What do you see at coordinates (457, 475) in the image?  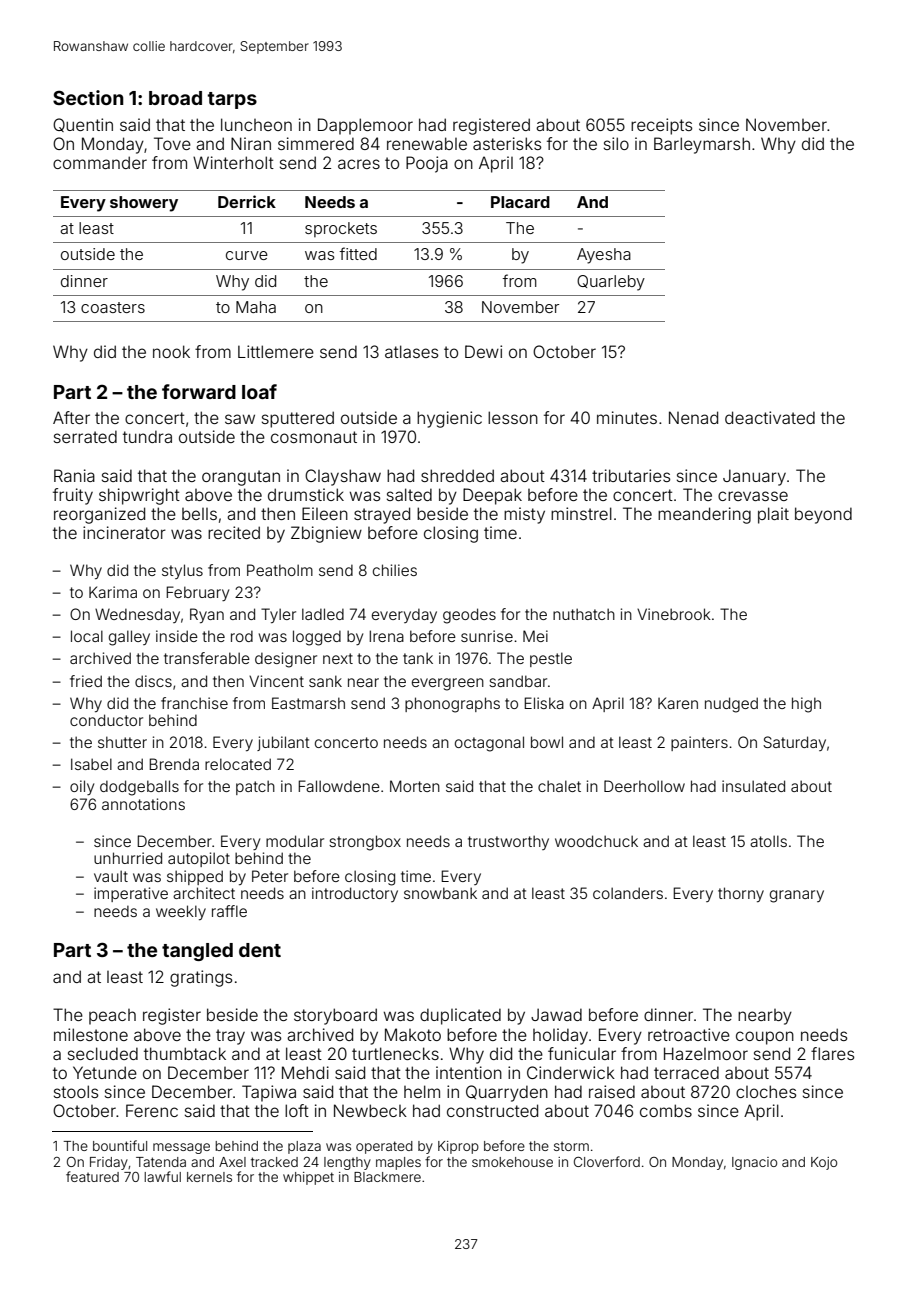 I see `shredded` at bounding box center [457, 475].
